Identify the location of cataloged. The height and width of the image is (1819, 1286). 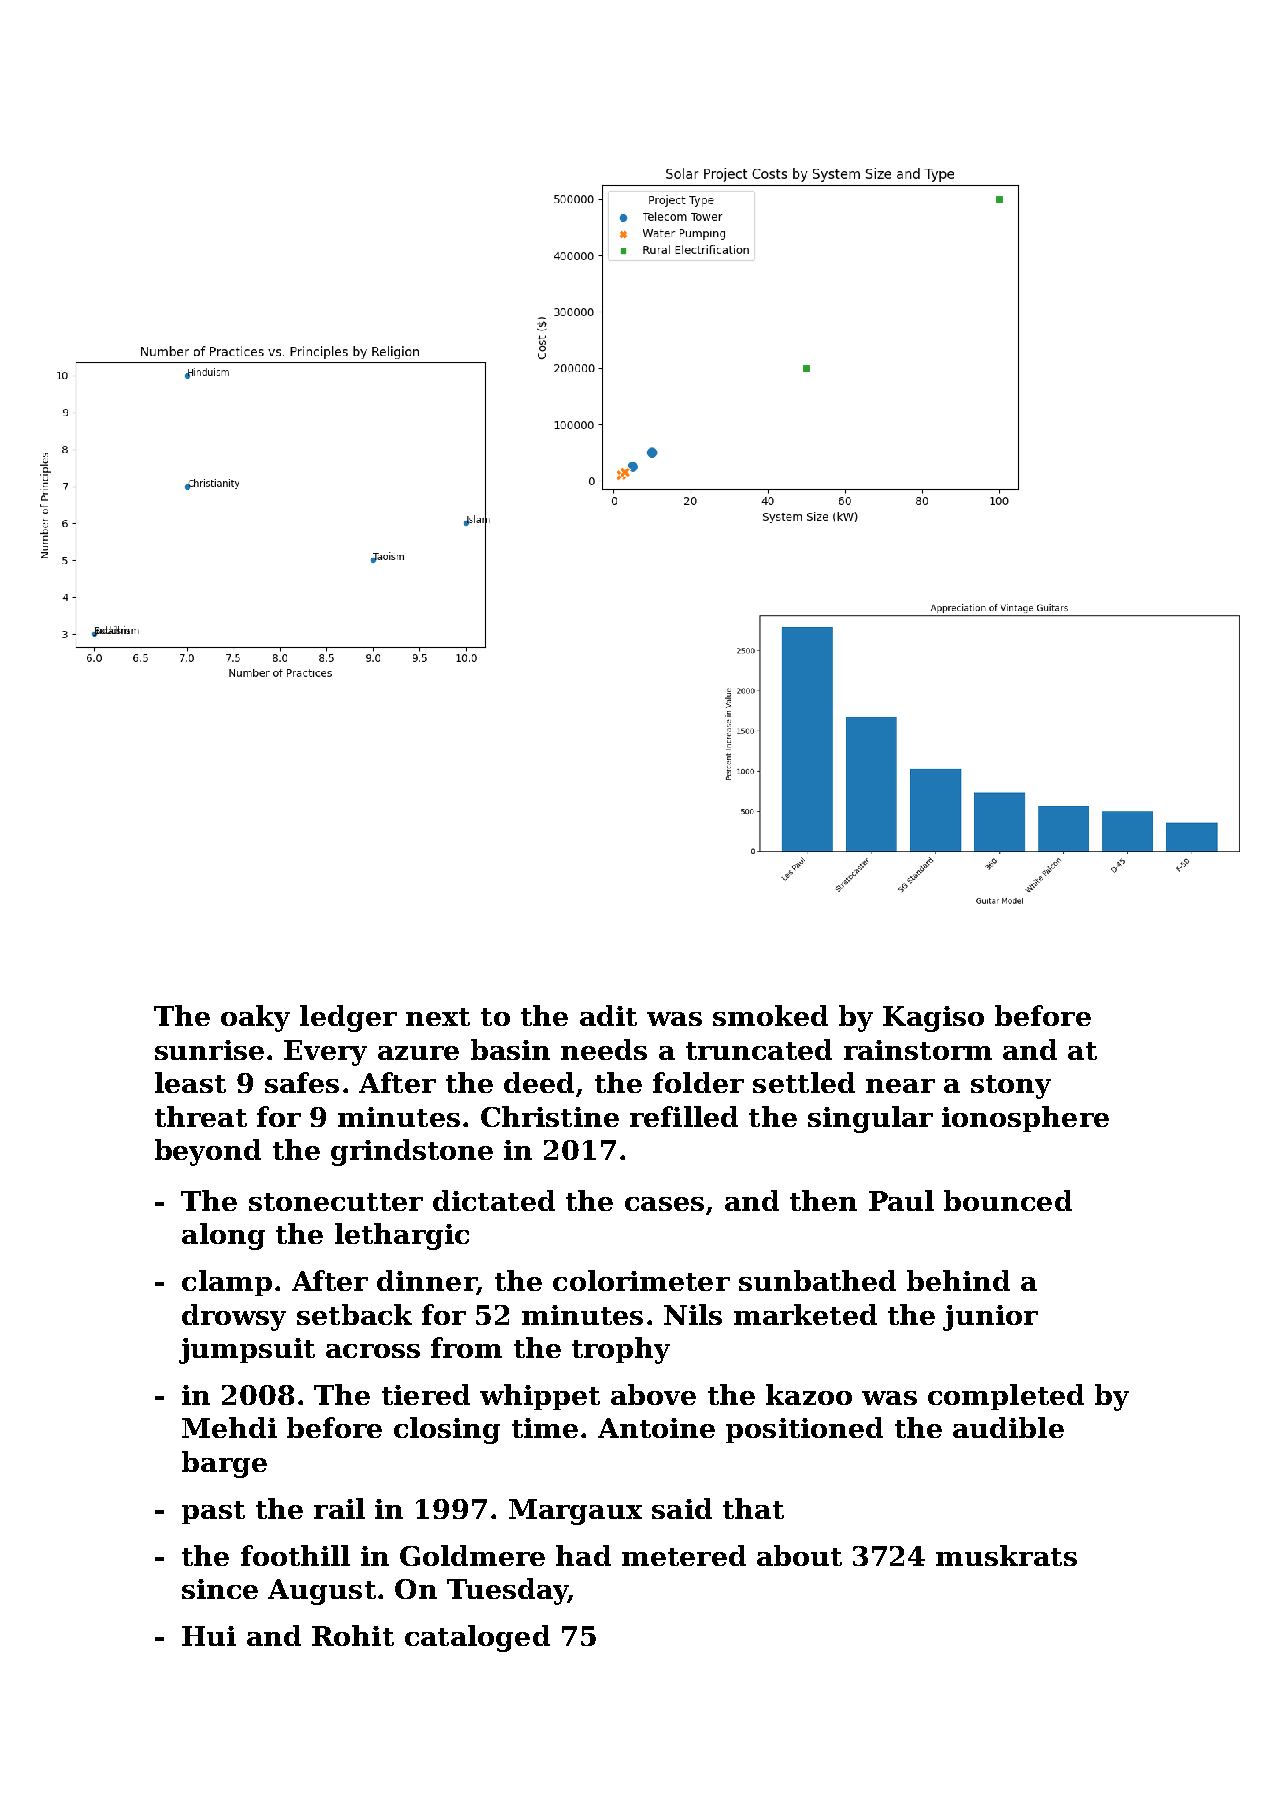
(477, 1638).
